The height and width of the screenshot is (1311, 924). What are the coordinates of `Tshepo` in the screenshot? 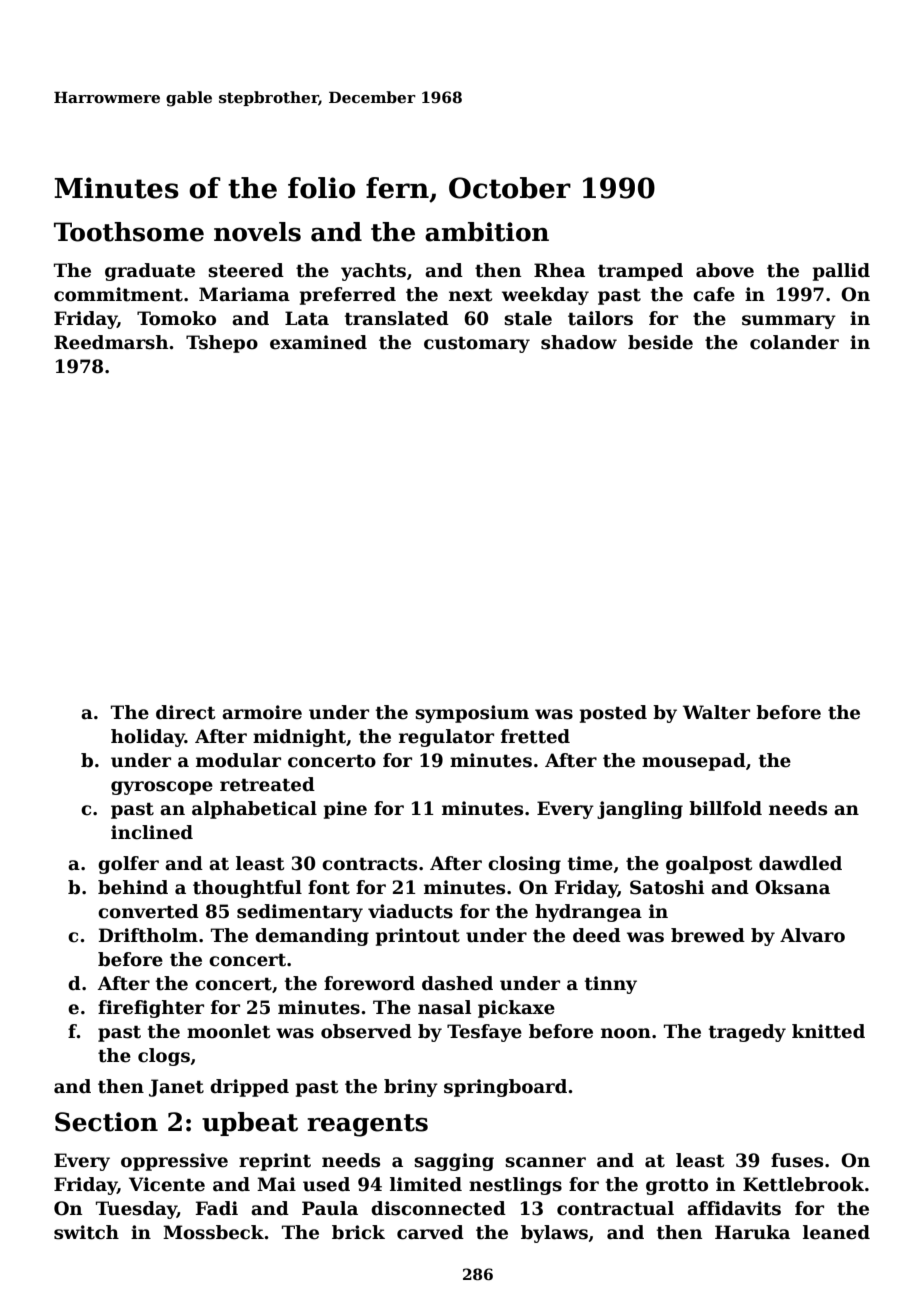 It's located at (222, 344).
